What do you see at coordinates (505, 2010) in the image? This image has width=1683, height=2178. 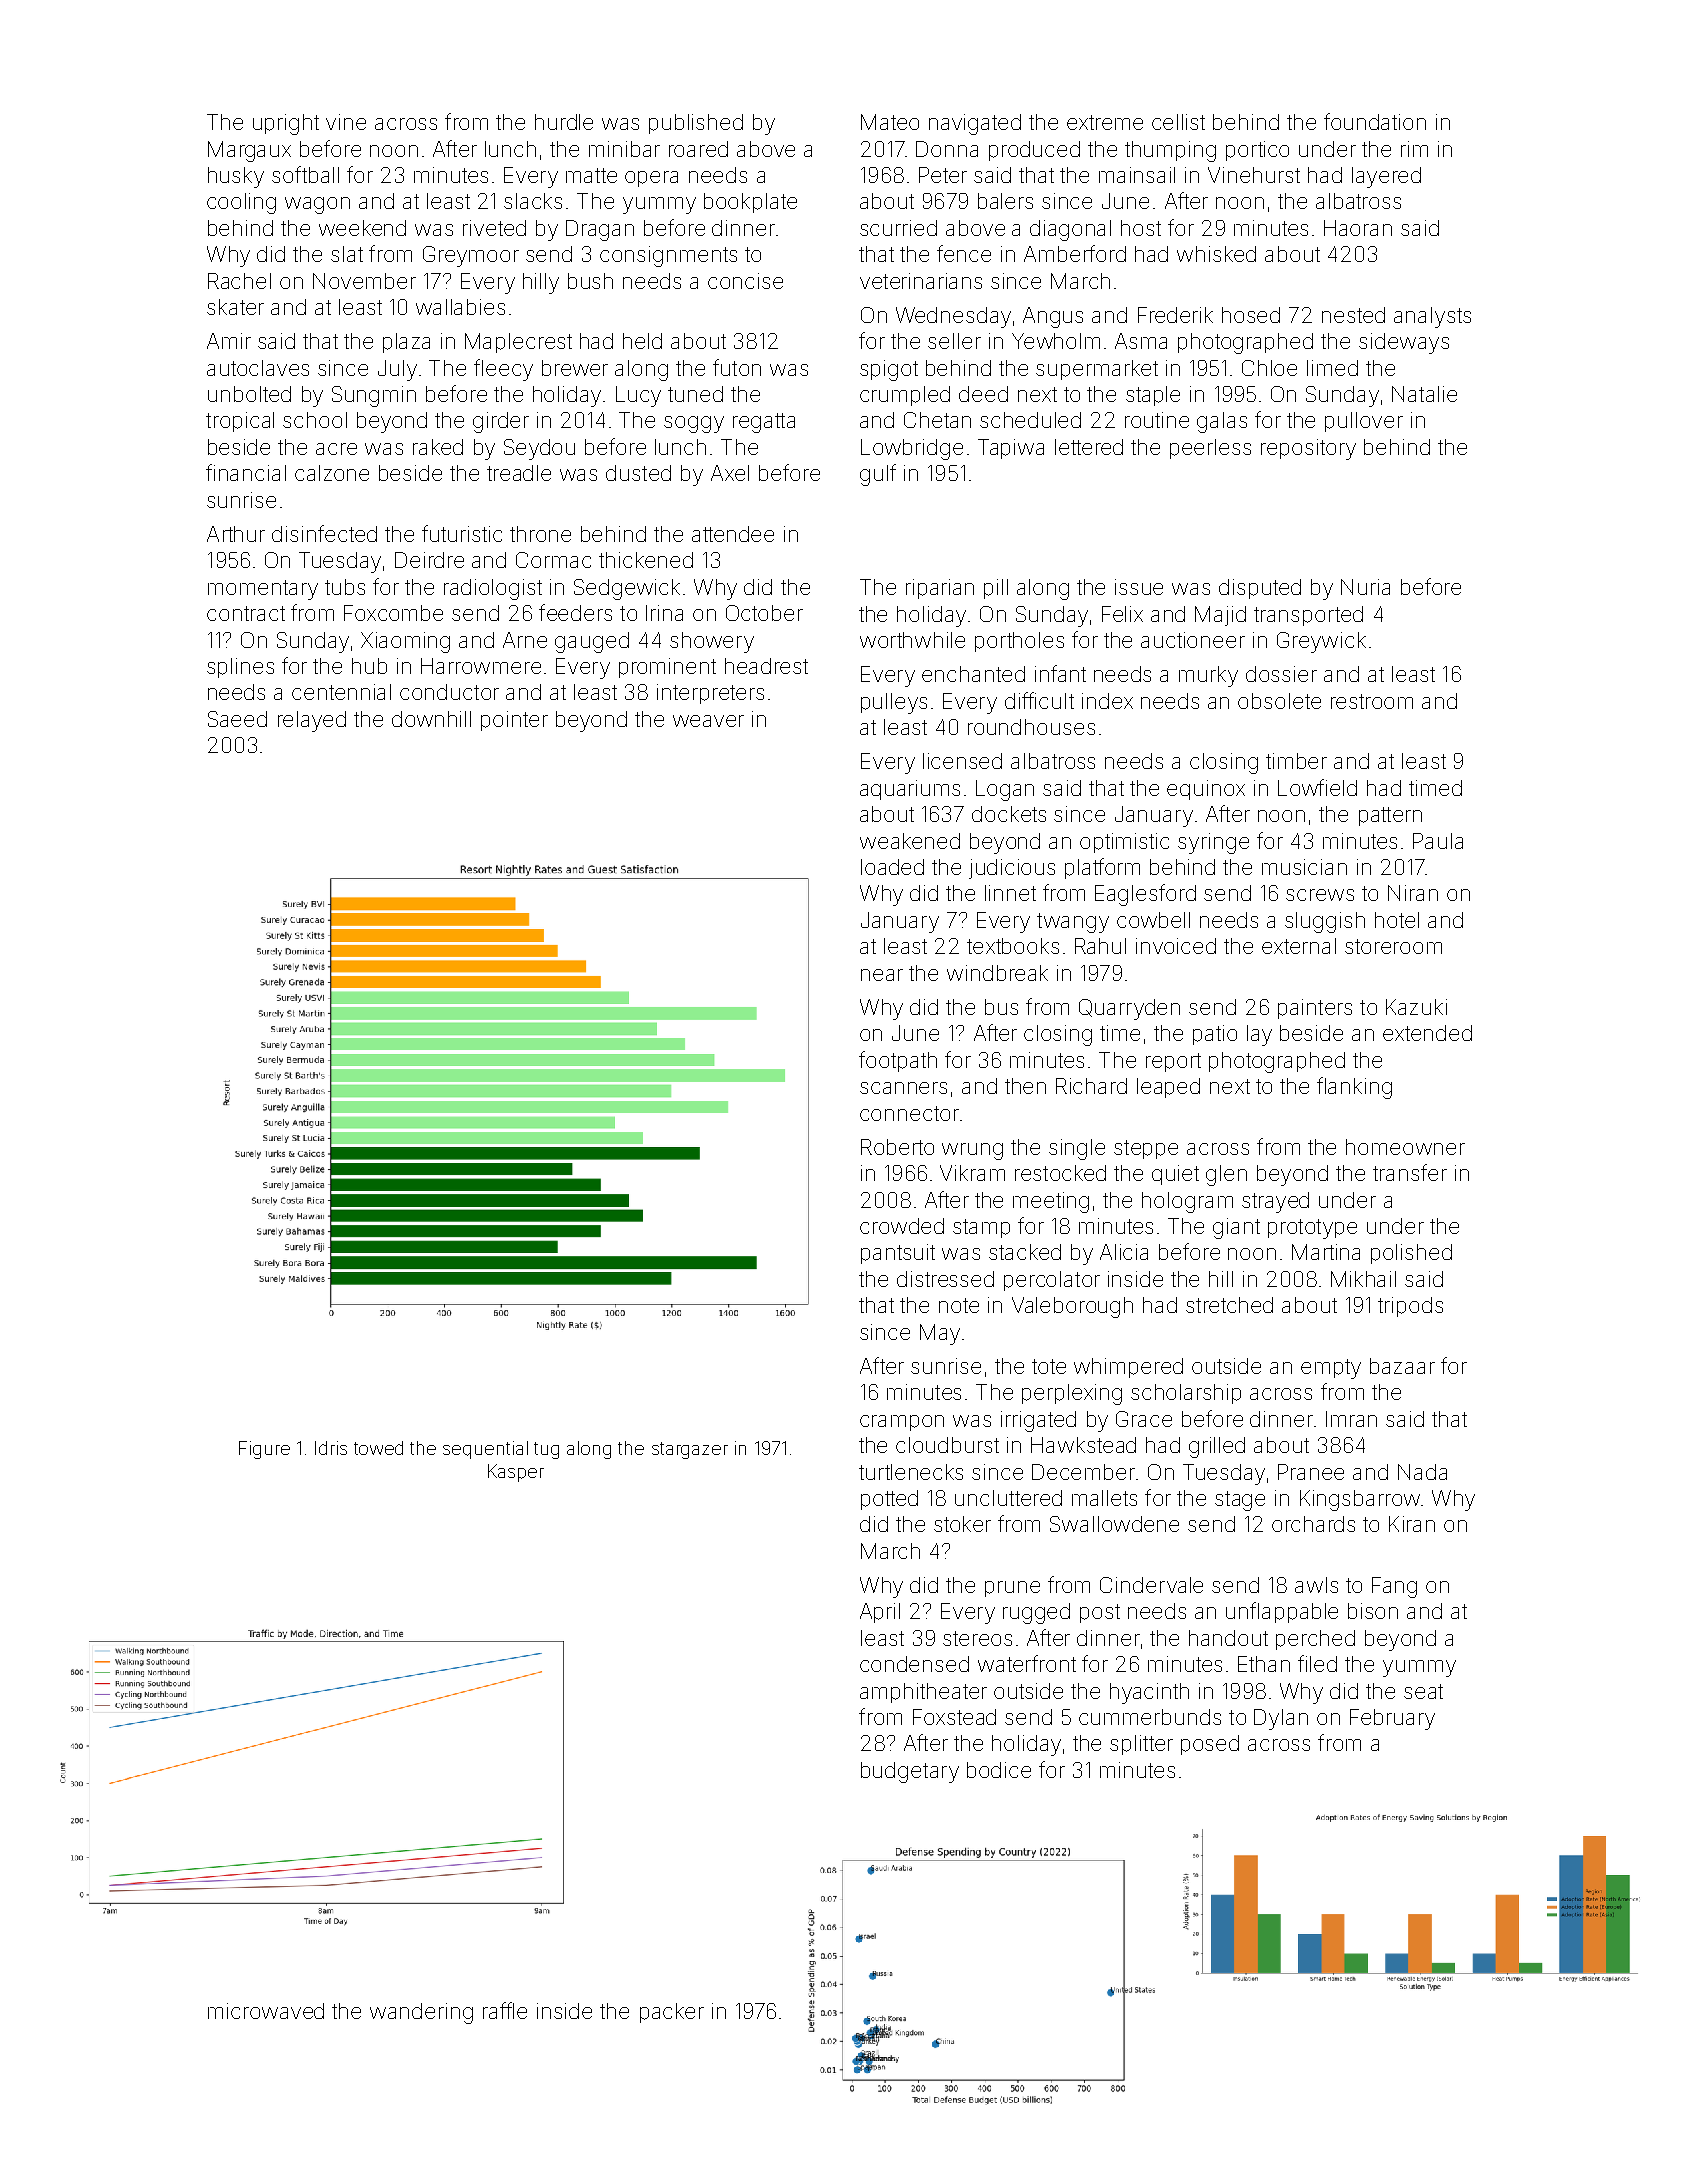 I see `raffle` at bounding box center [505, 2010].
